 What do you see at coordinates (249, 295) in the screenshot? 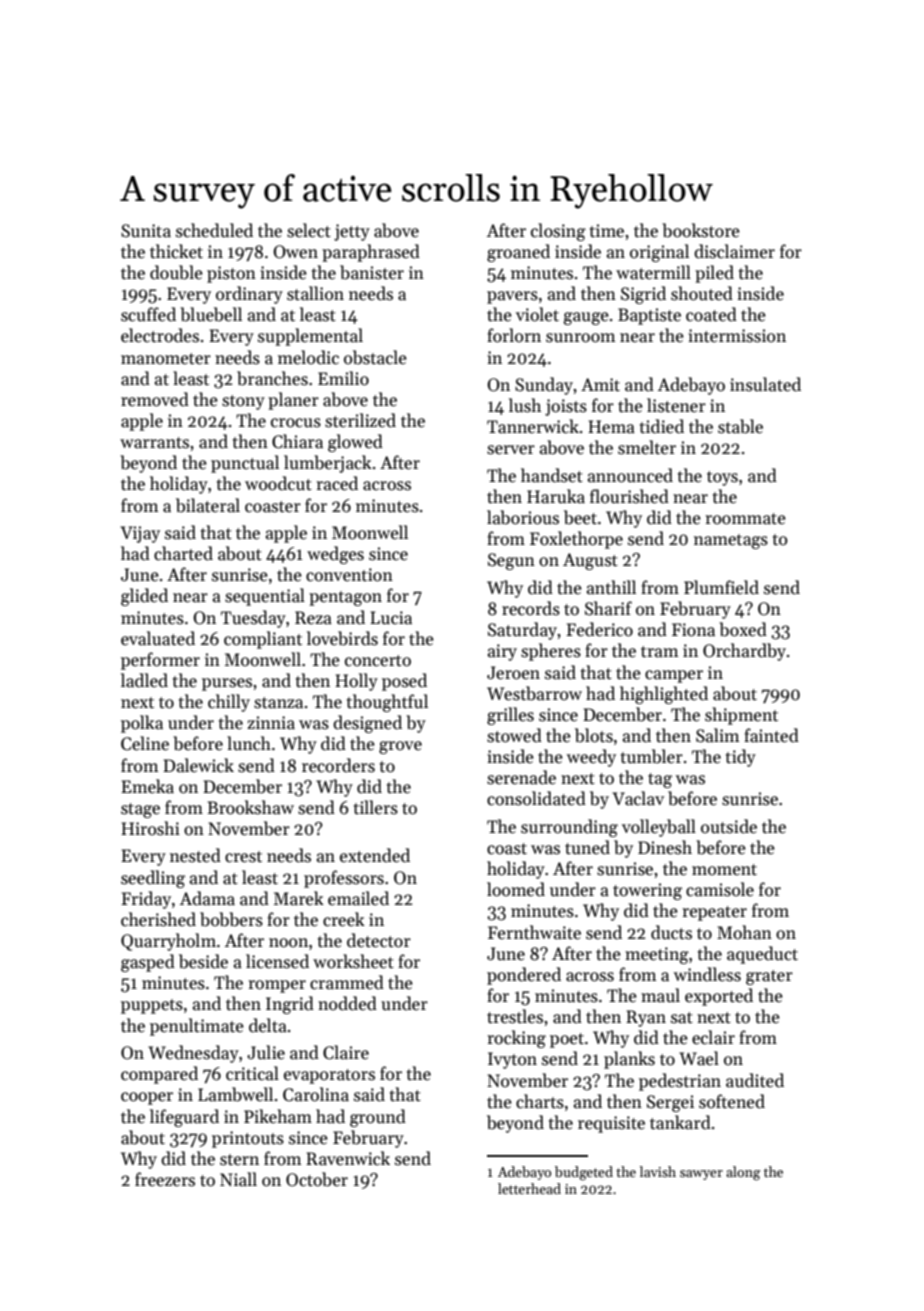
I see `ordinary` at bounding box center [249, 295].
